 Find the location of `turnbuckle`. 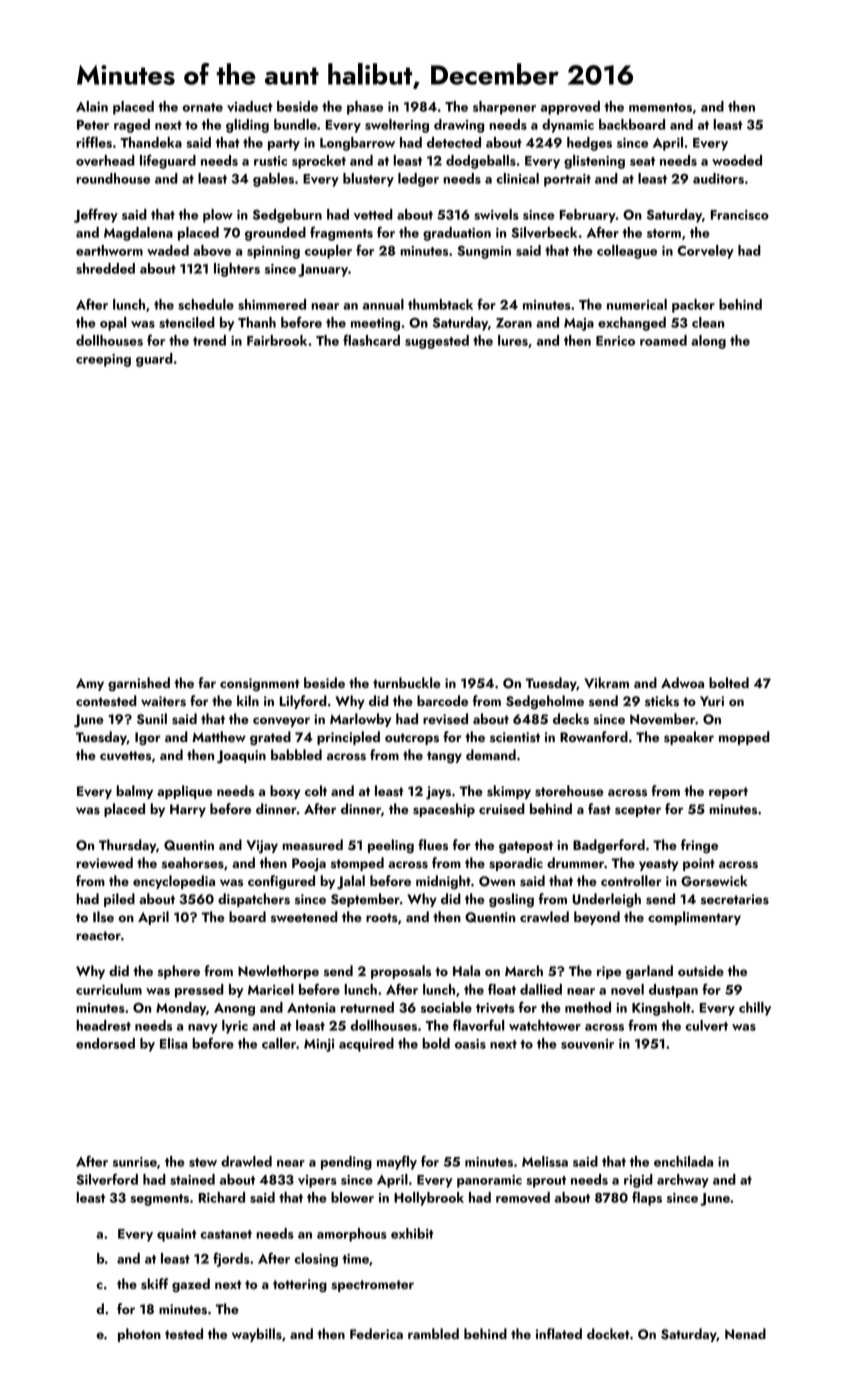

turnbuckle is located at coordinates (407, 682).
